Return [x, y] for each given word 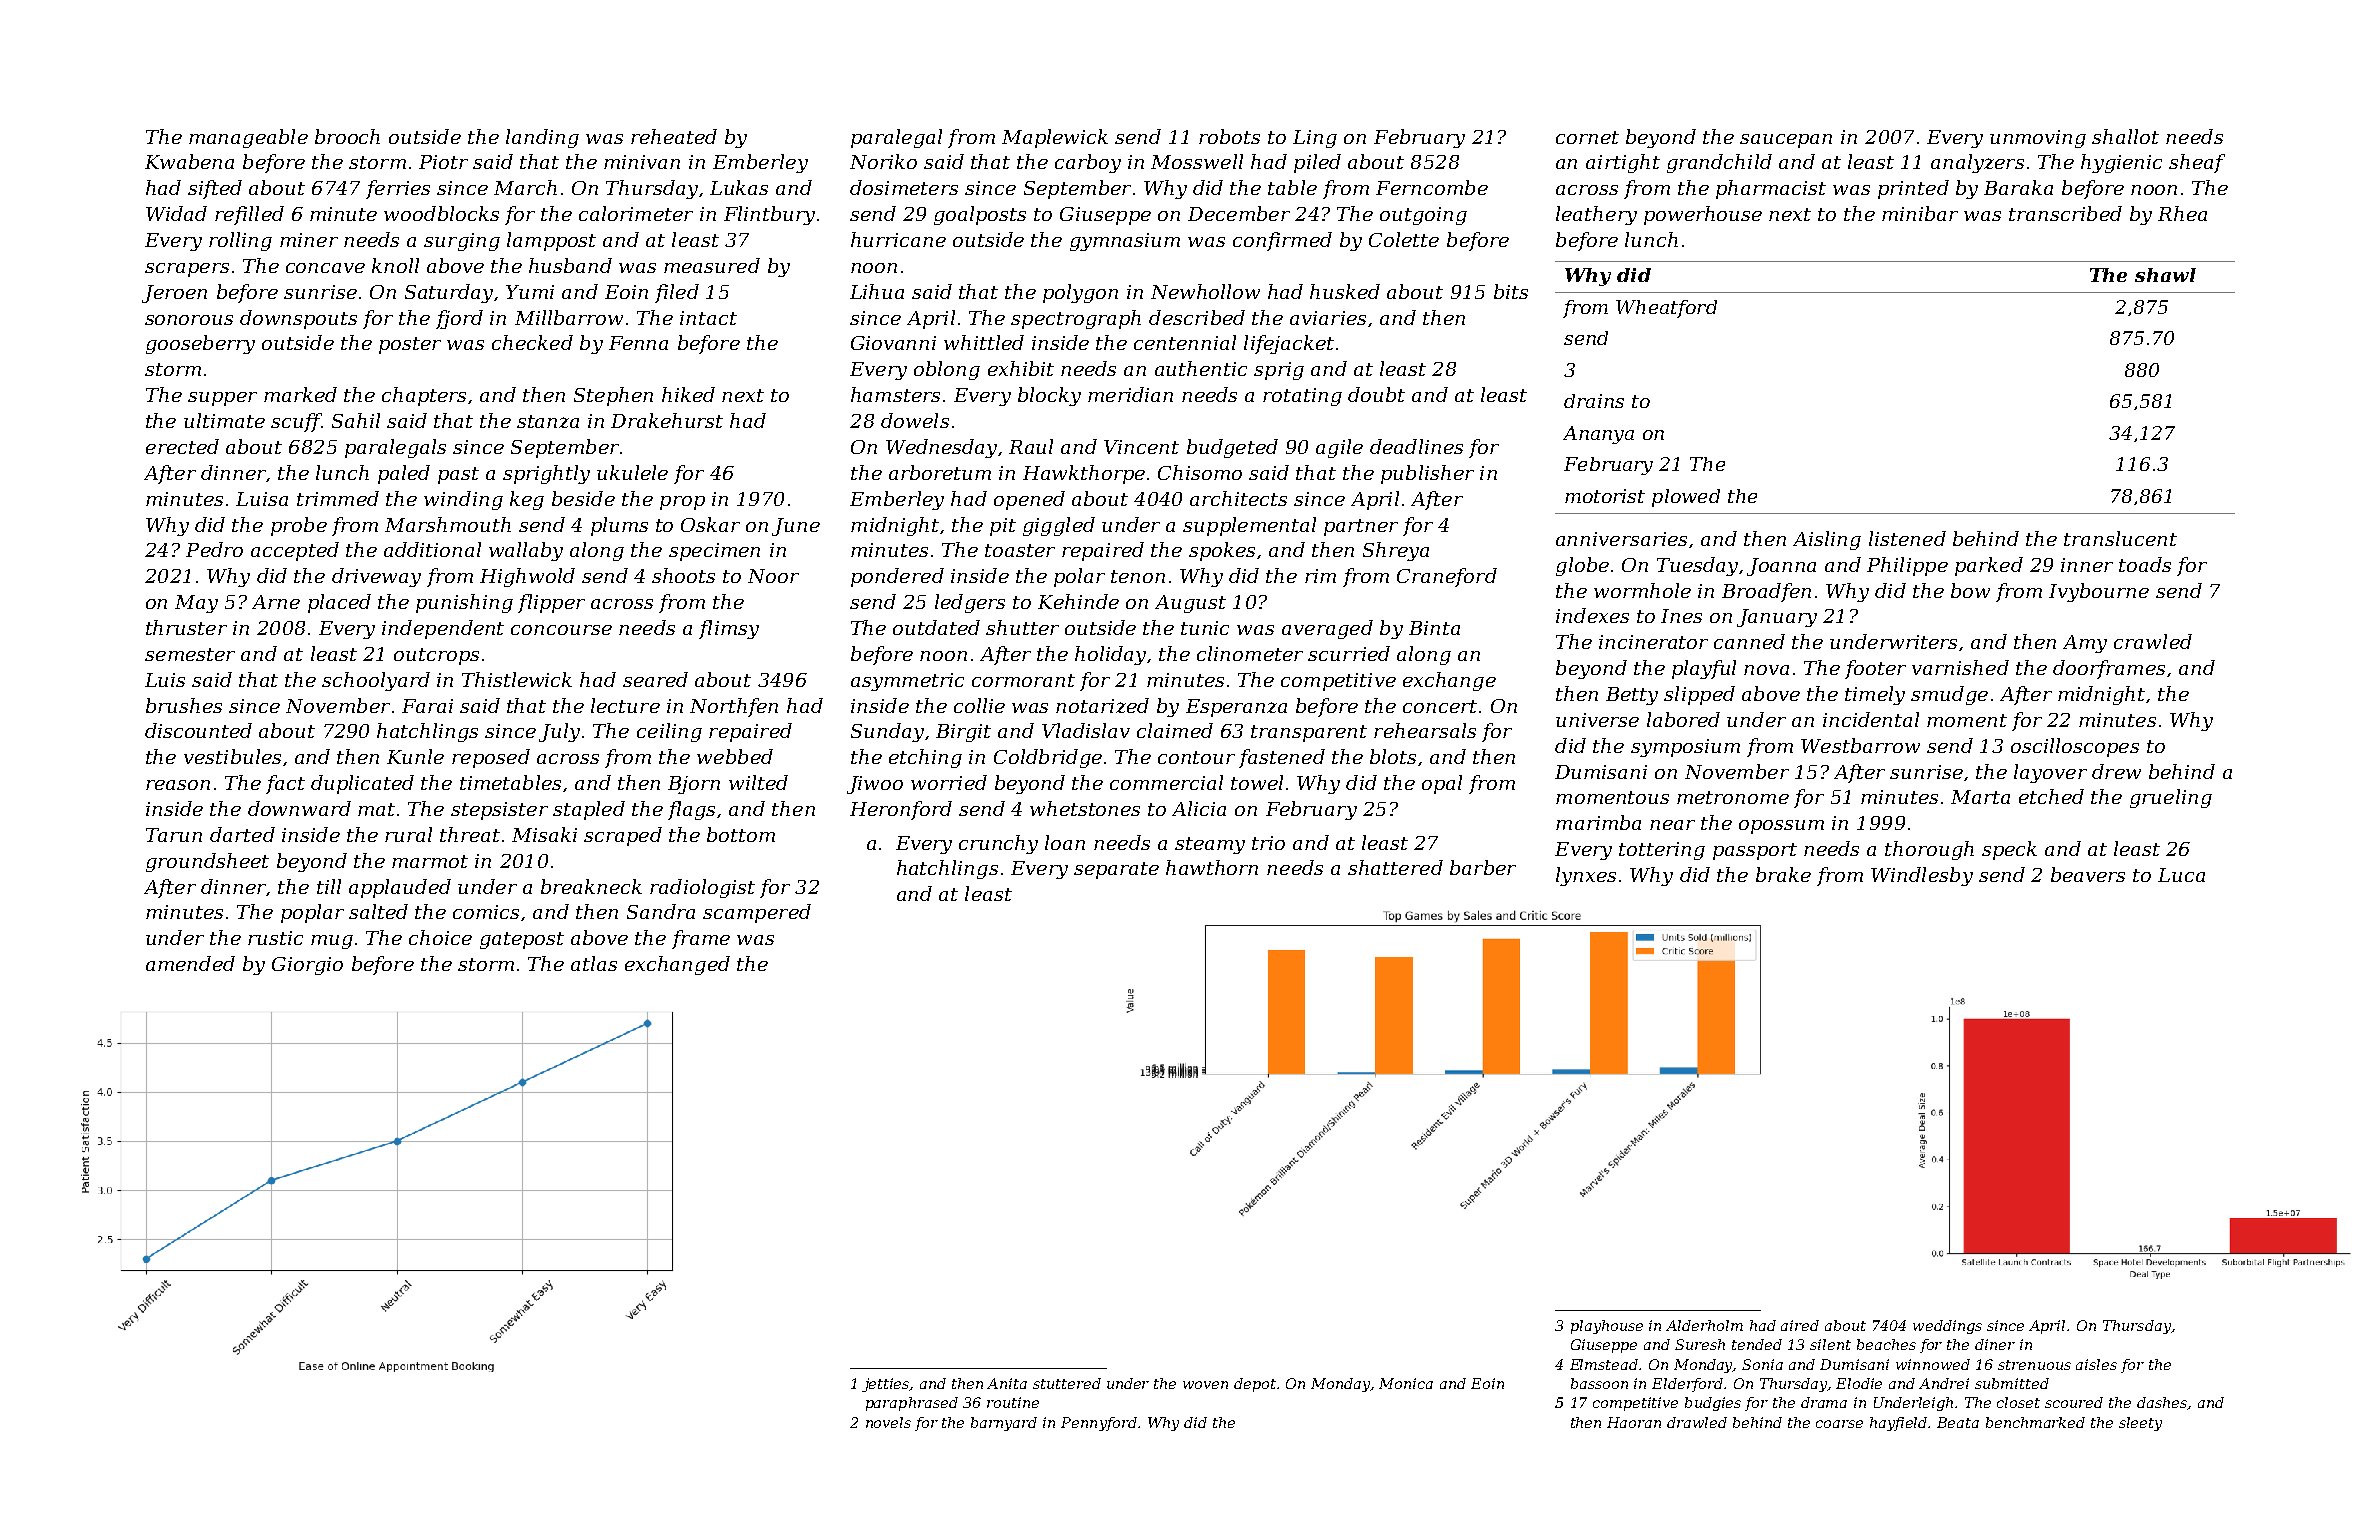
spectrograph [1076, 319]
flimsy [729, 629]
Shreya [1396, 551]
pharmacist [1771, 189]
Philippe [1907, 566]
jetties [886, 1385]
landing [542, 138]
